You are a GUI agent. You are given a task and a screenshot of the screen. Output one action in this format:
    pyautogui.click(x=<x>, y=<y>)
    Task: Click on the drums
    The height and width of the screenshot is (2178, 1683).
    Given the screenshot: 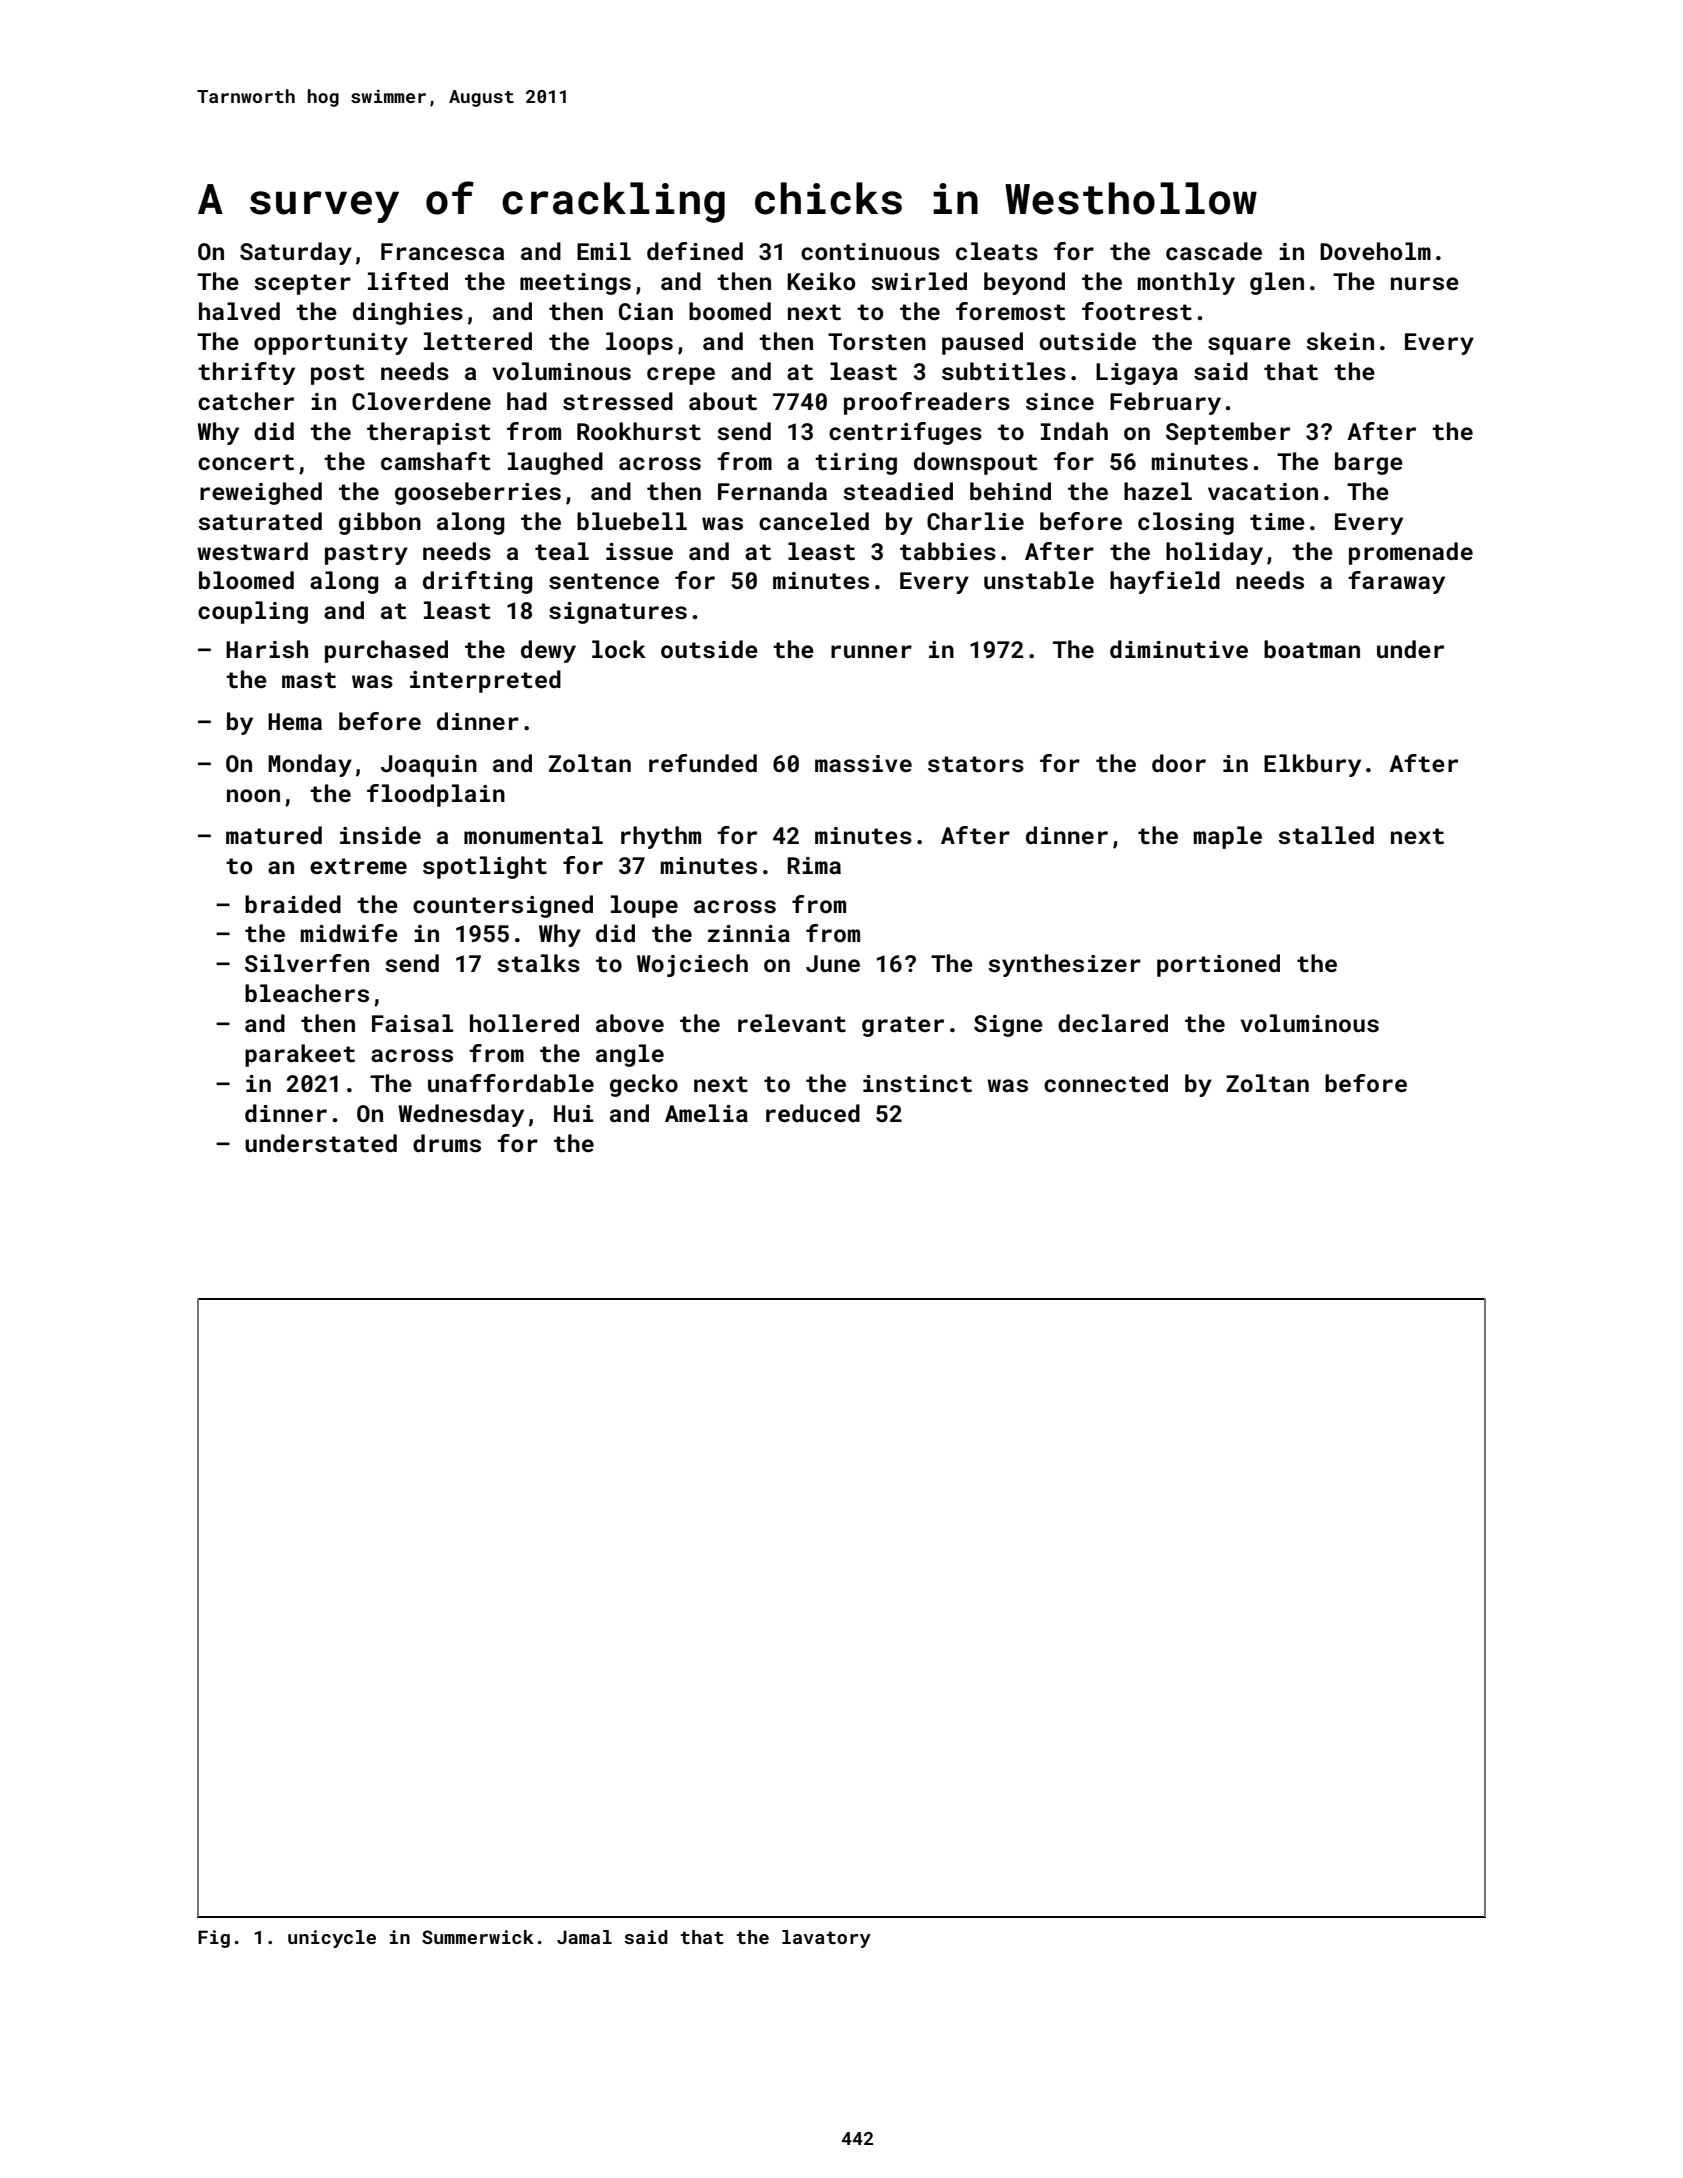 What is the action you would take?
    pyautogui.click(x=447, y=1143)
